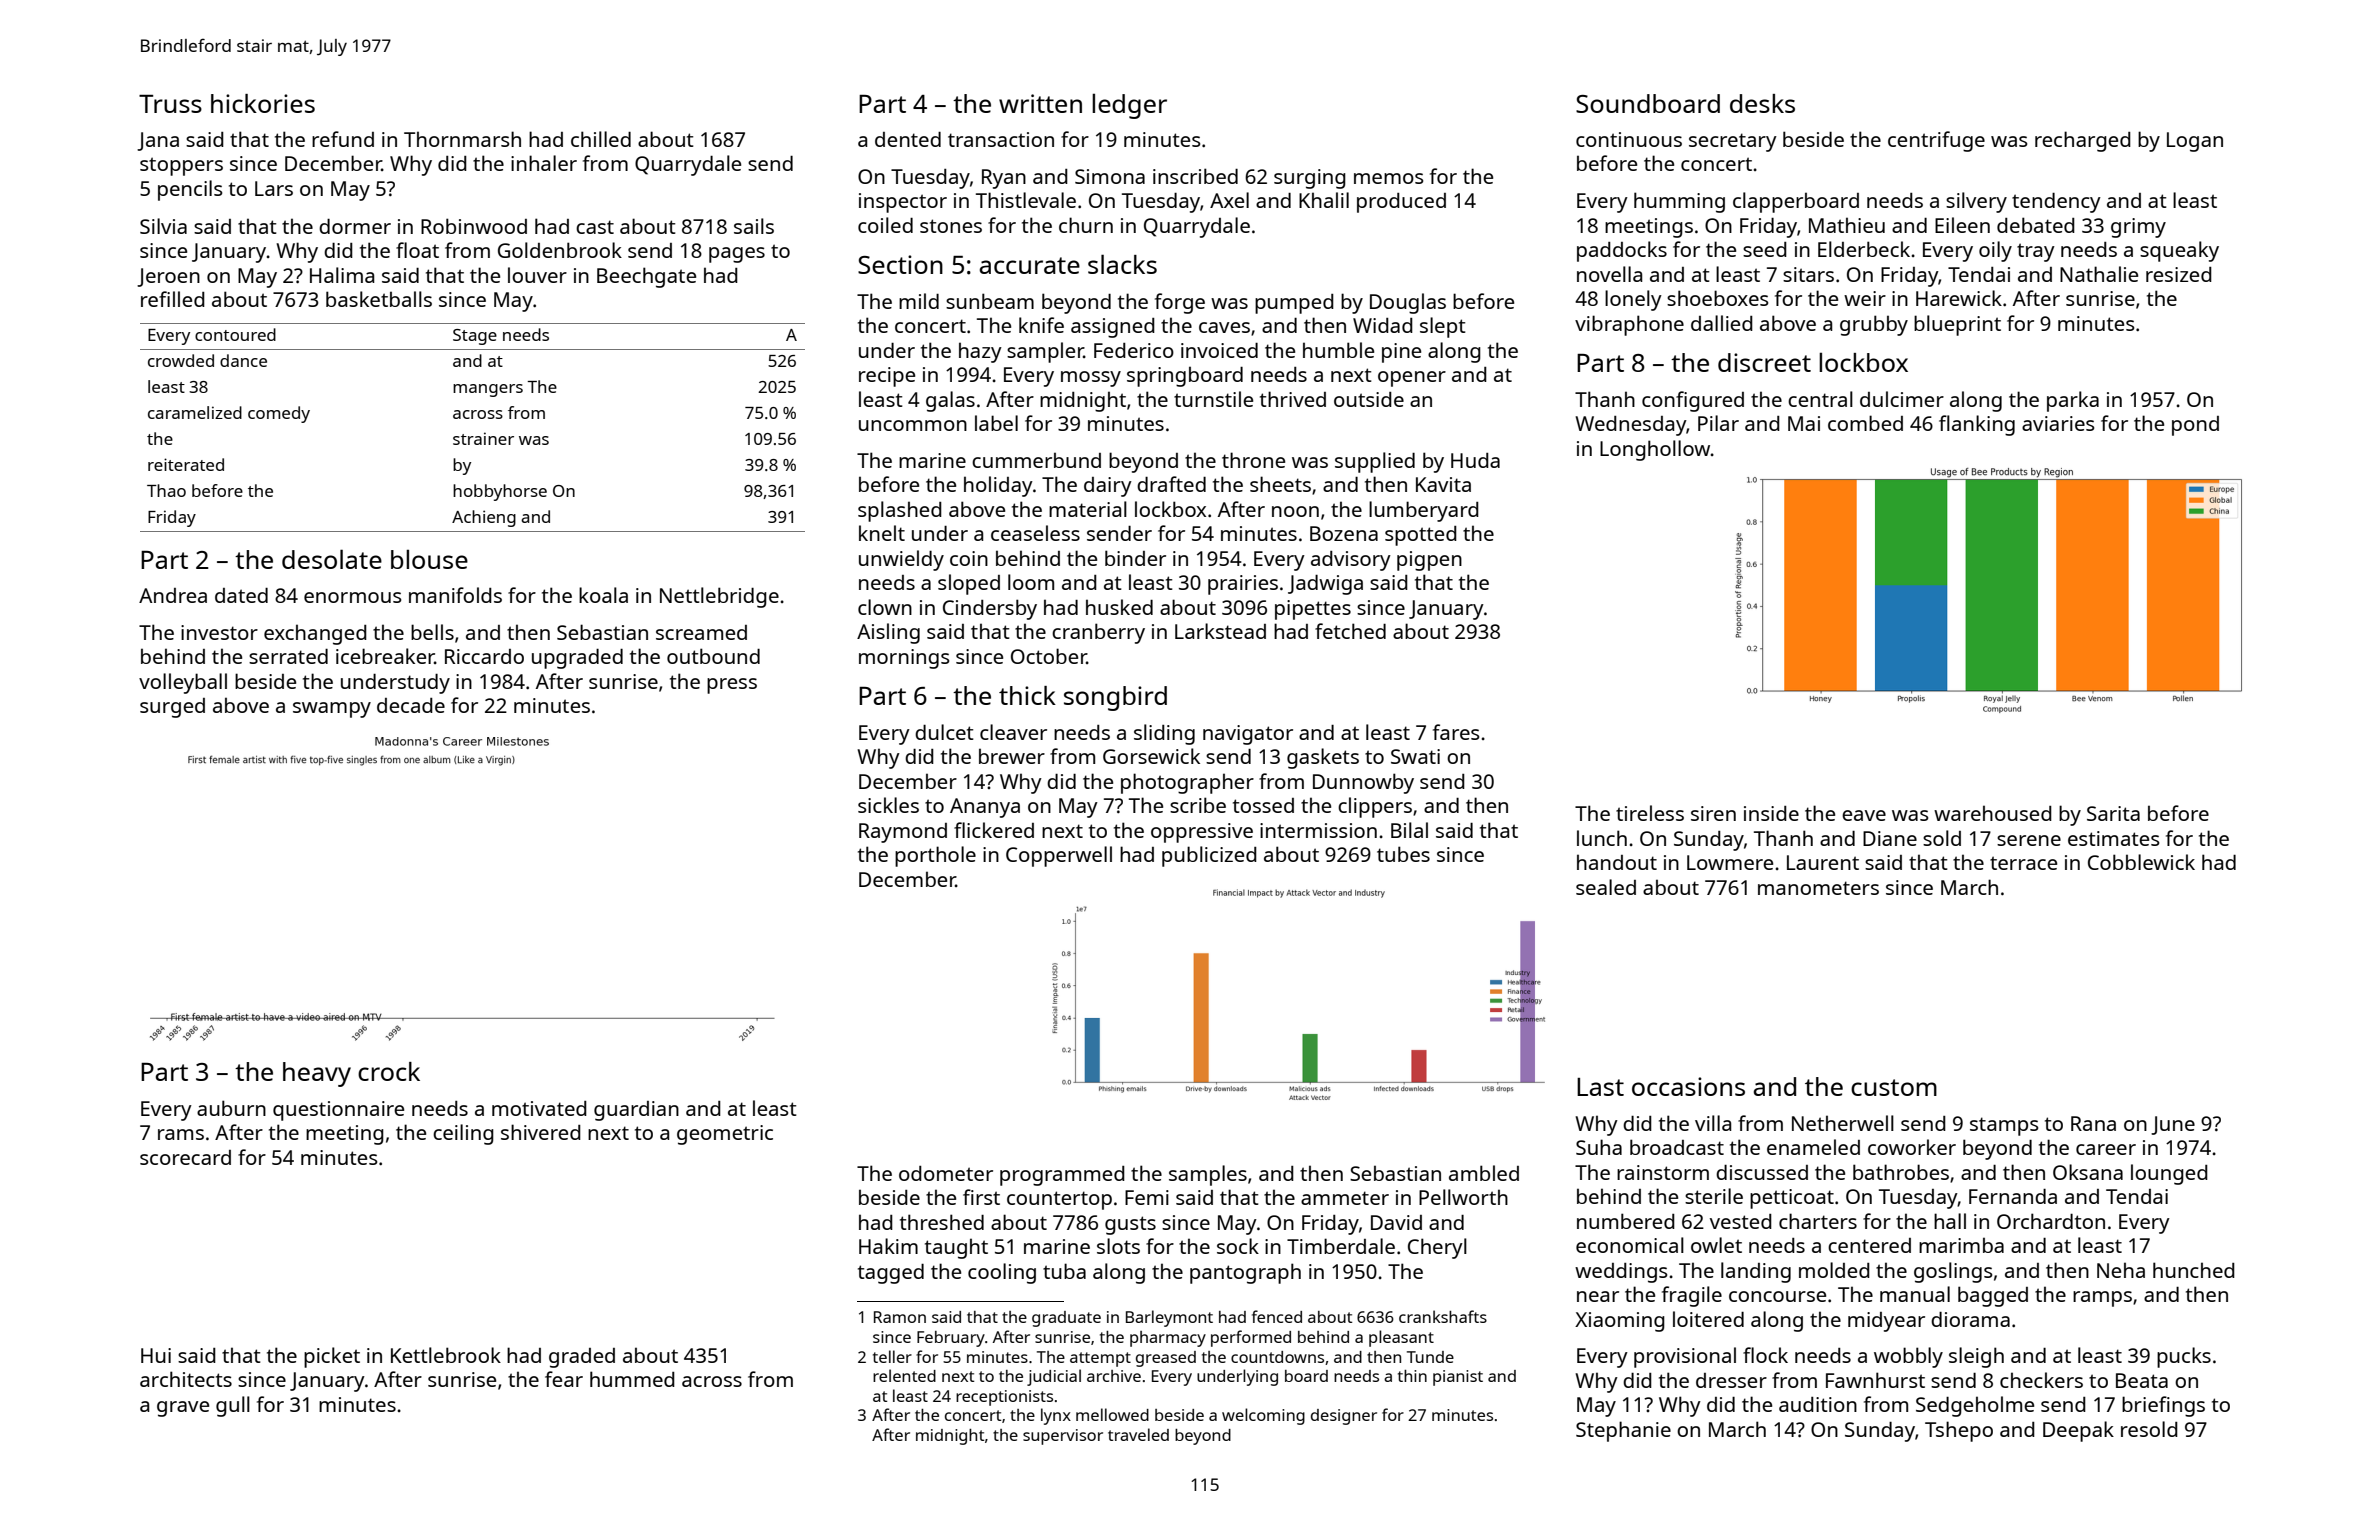 This screenshot has width=2380, height=1540. Describe the element at coordinates (488, 390) in the screenshot. I see `mangers` at that location.
